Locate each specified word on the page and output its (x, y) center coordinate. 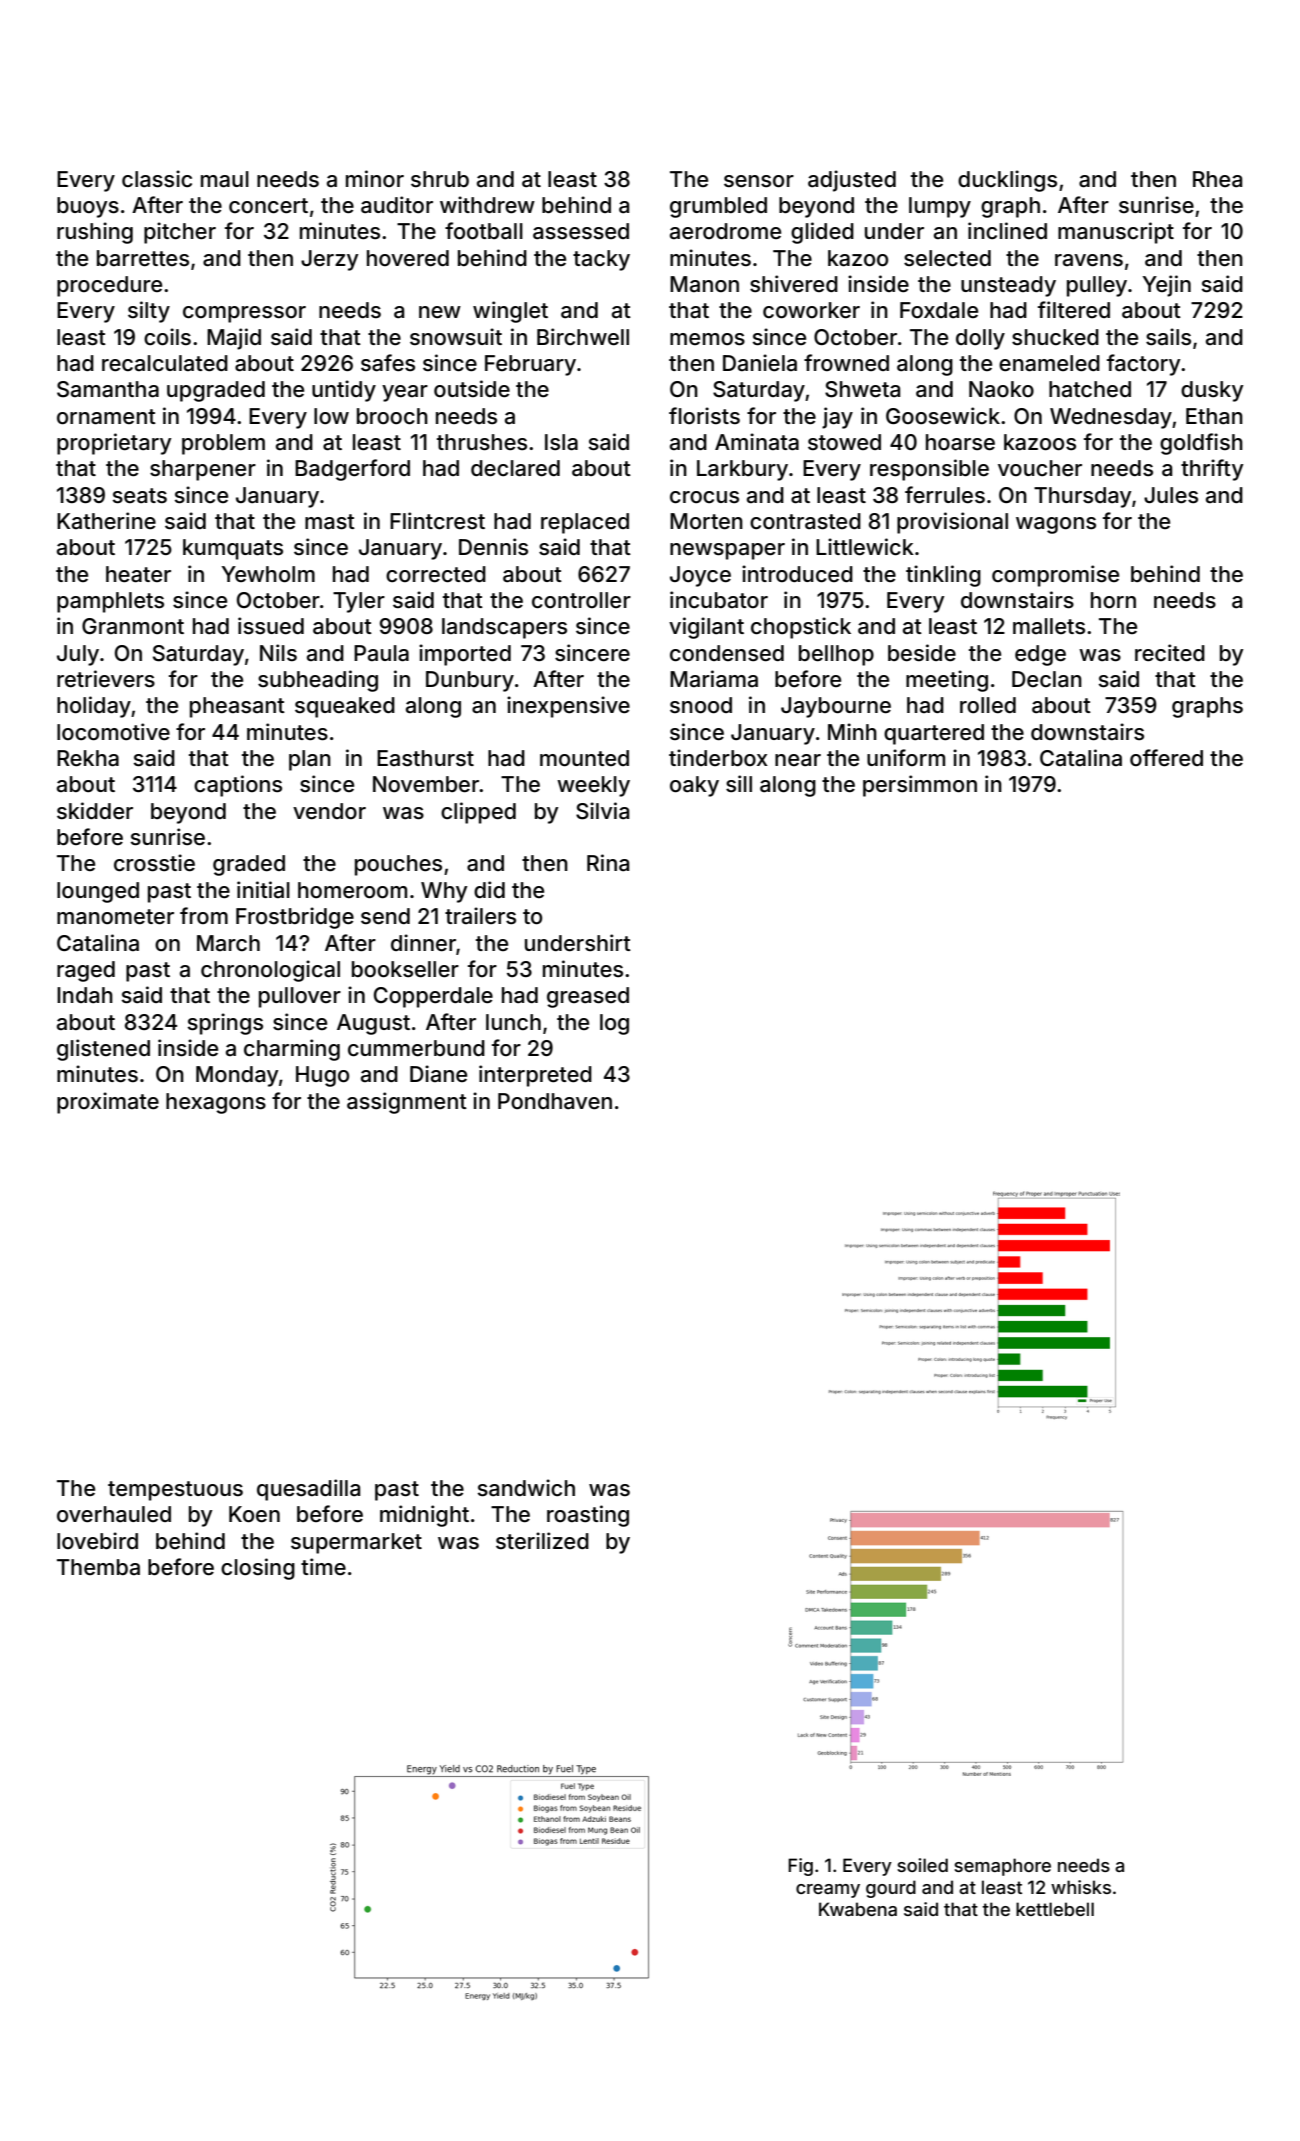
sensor (759, 181)
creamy (828, 1891)
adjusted (852, 181)
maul (225, 179)
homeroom (352, 890)
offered (1166, 758)
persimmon (920, 786)
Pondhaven (555, 1101)
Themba (98, 1567)
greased (588, 997)
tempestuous (175, 1491)
